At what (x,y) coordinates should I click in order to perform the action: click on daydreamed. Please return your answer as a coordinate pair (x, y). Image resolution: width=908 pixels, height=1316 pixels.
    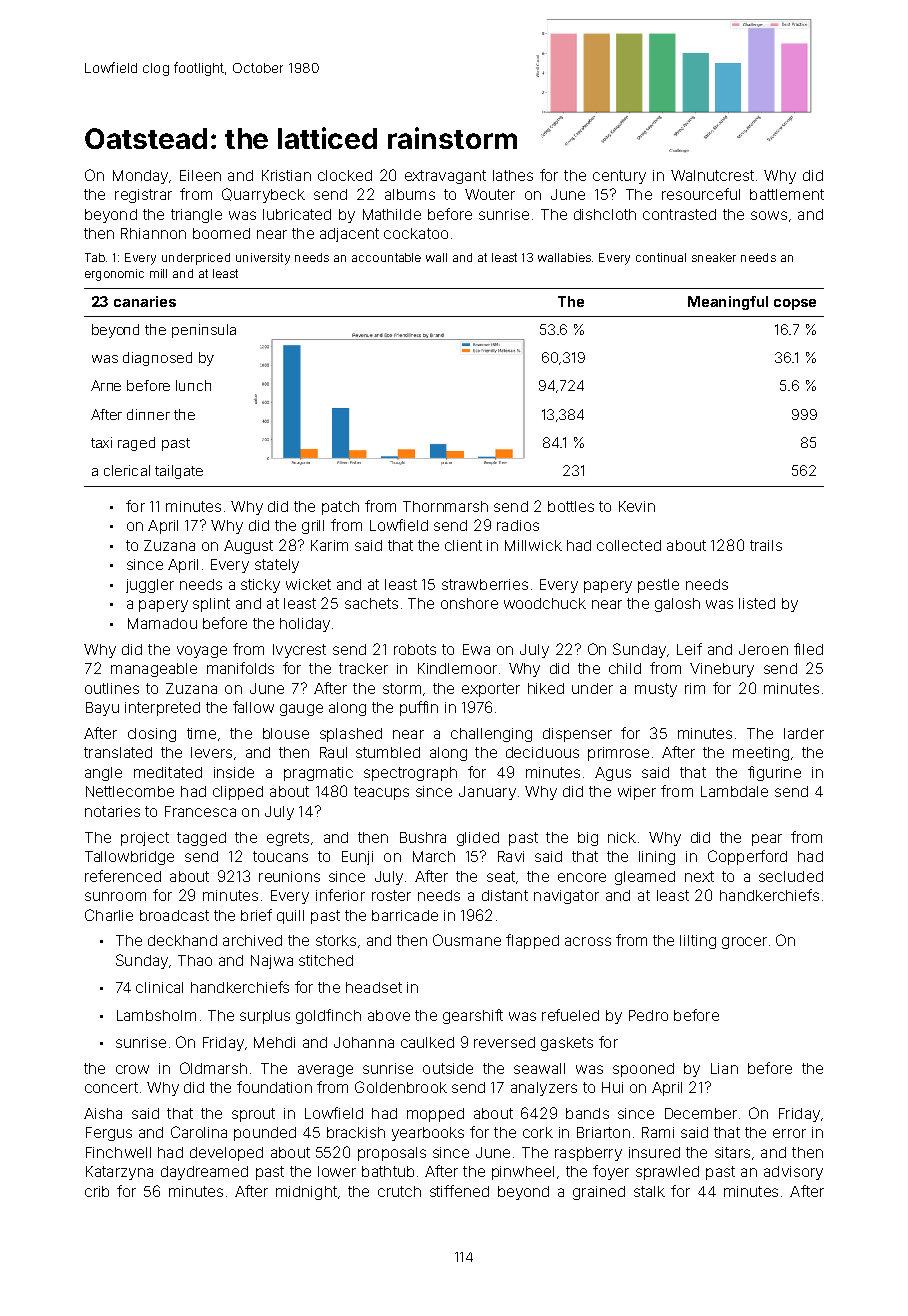
    Looking at the image, I should click on (204, 1173).
